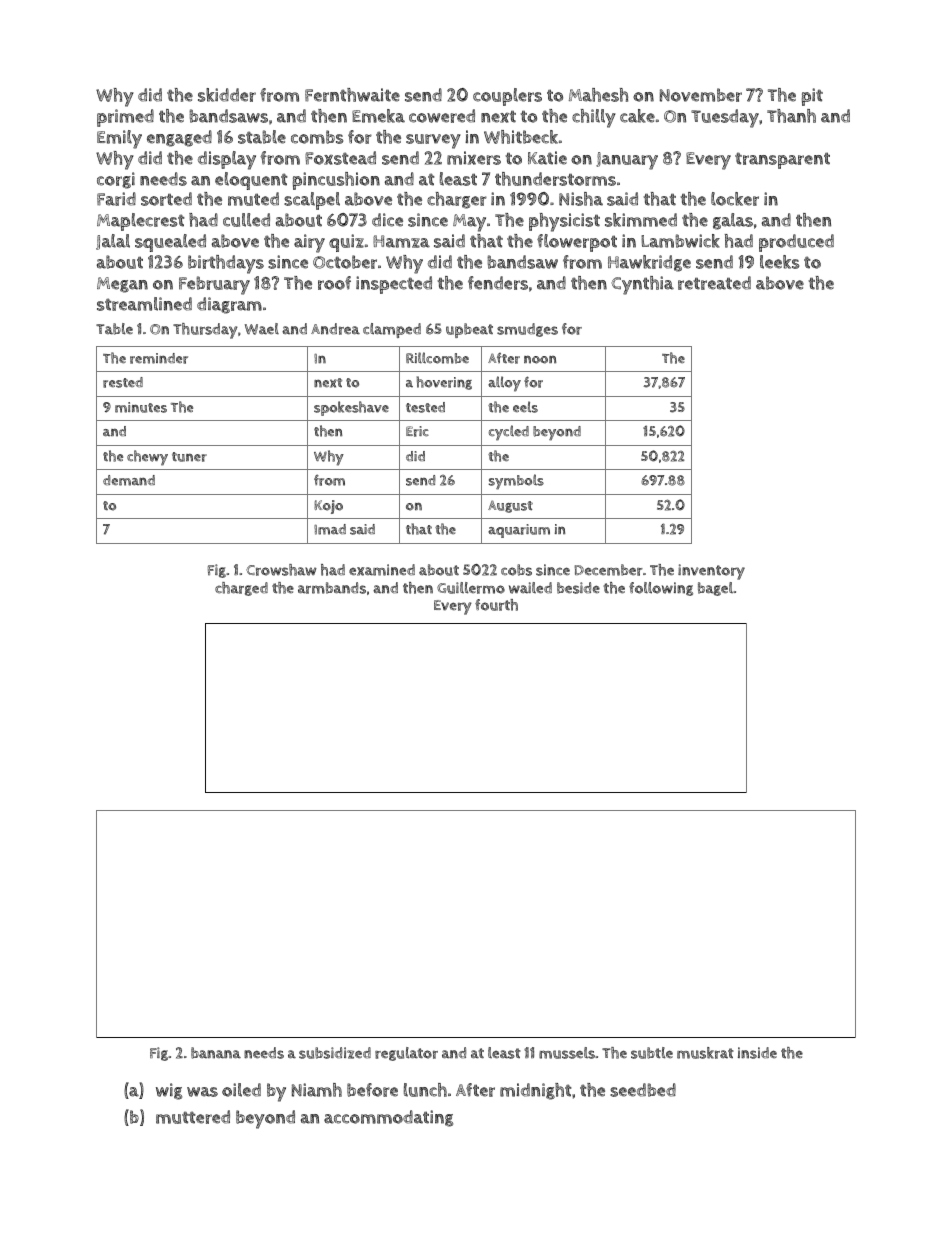 The height and width of the screenshot is (1233, 952). What do you see at coordinates (715, 589) in the screenshot?
I see `bagel` at bounding box center [715, 589].
